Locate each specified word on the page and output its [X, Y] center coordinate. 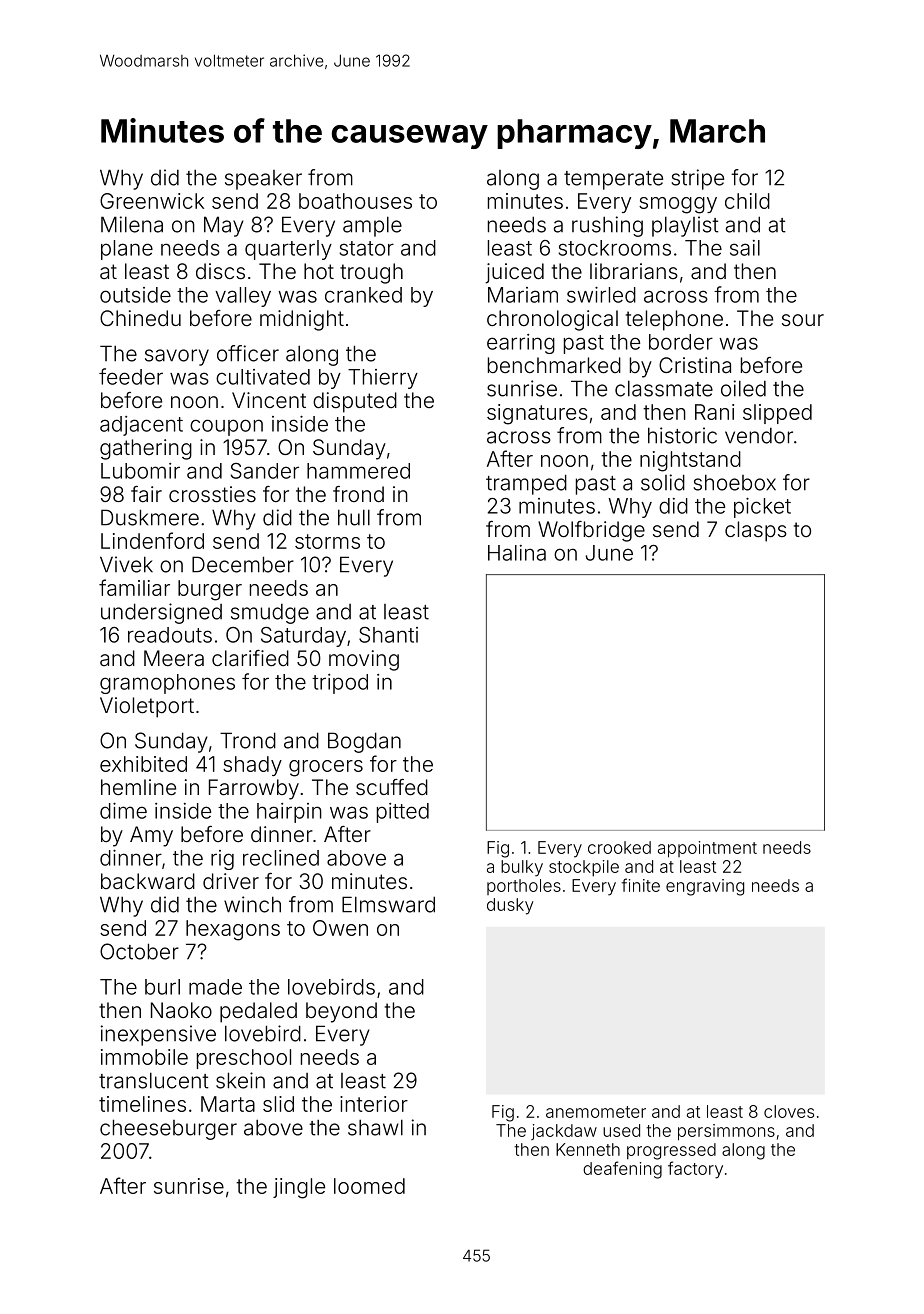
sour [803, 320]
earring [521, 344]
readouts [170, 635]
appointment [707, 849]
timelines [142, 1104]
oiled [743, 388]
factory [695, 1170]
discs [220, 271]
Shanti [388, 635]
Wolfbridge [591, 531]
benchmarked [554, 365]
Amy [151, 836]
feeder [131, 376]
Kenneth [588, 1149]
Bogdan [364, 742]
